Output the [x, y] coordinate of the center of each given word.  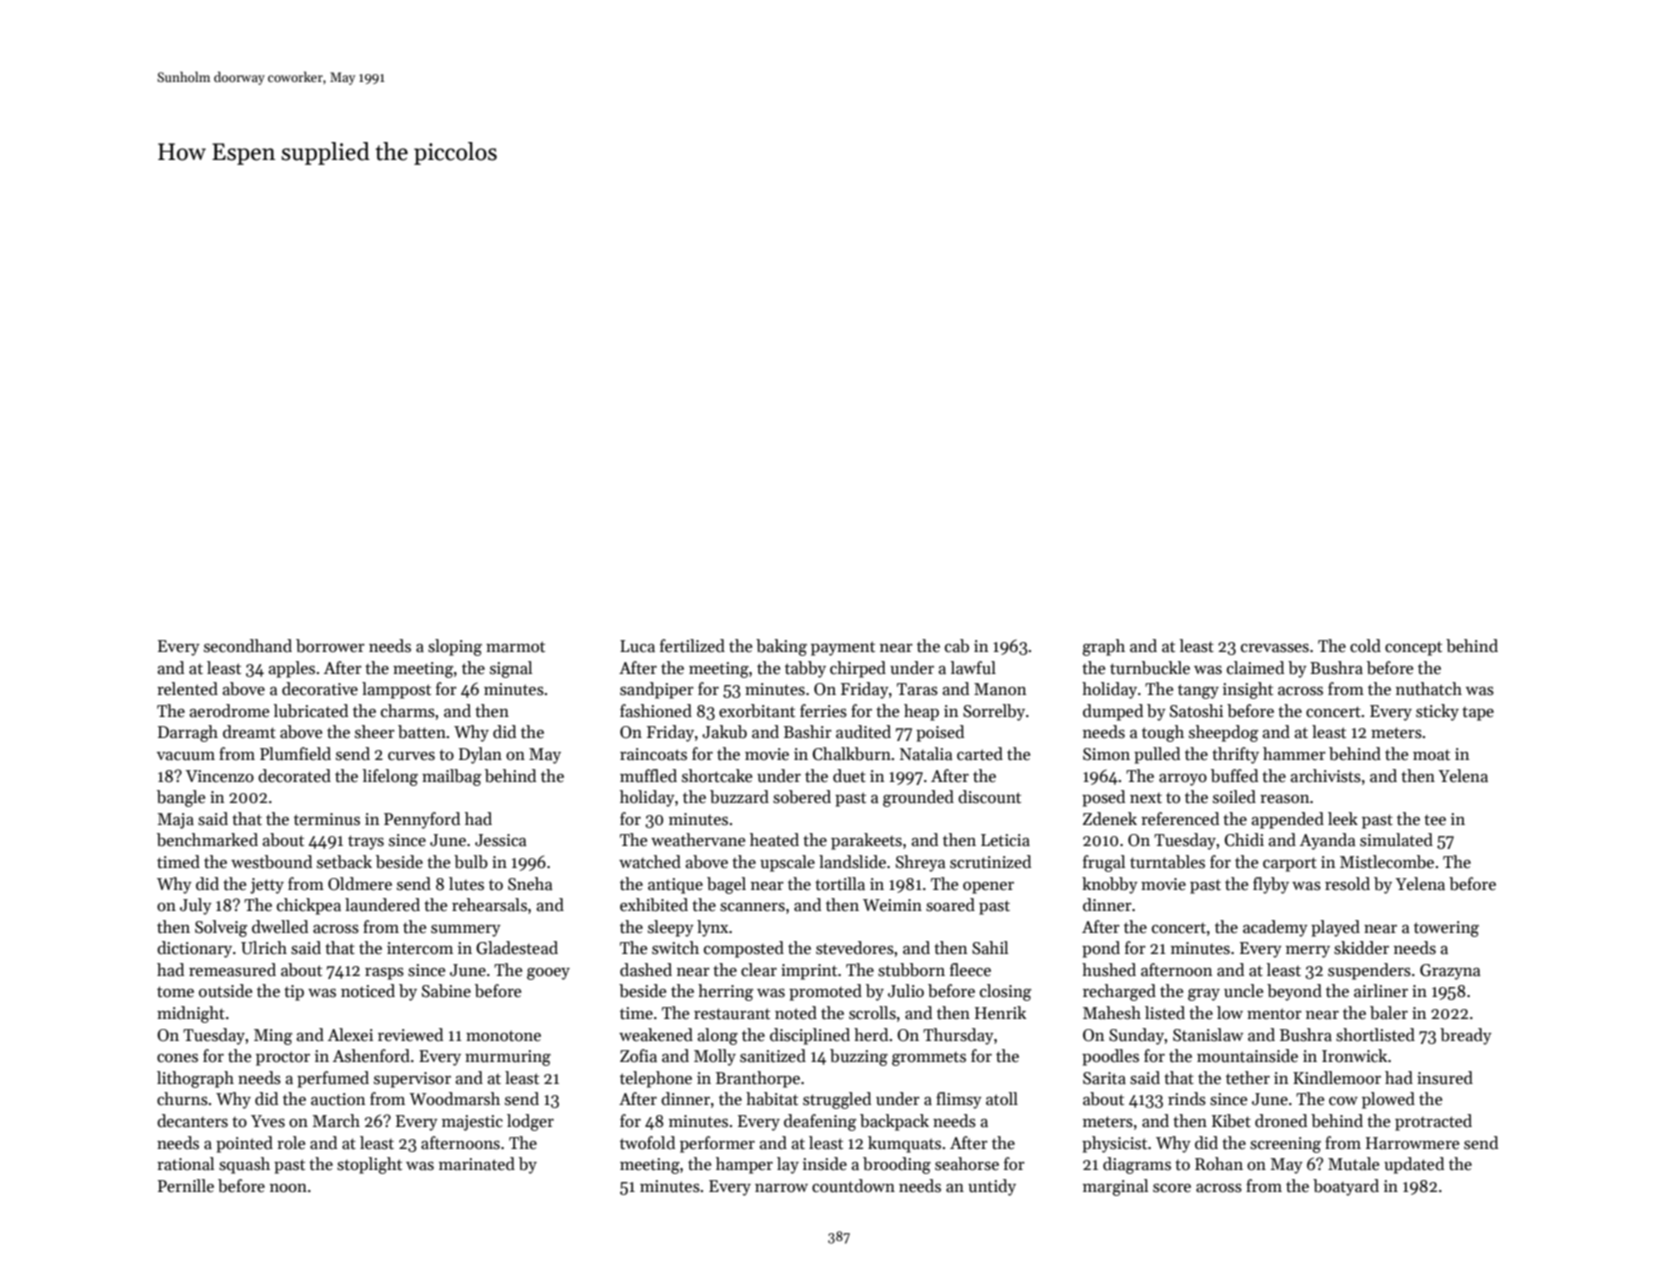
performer [717, 1144]
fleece [970, 970]
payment [843, 648]
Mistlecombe [1387, 862]
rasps [384, 974]
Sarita [1104, 1078]
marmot [515, 646]
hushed [1109, 970]
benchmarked [207, 840]
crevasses [1275, 648]
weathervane [698, 840]
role [291, 1143]
